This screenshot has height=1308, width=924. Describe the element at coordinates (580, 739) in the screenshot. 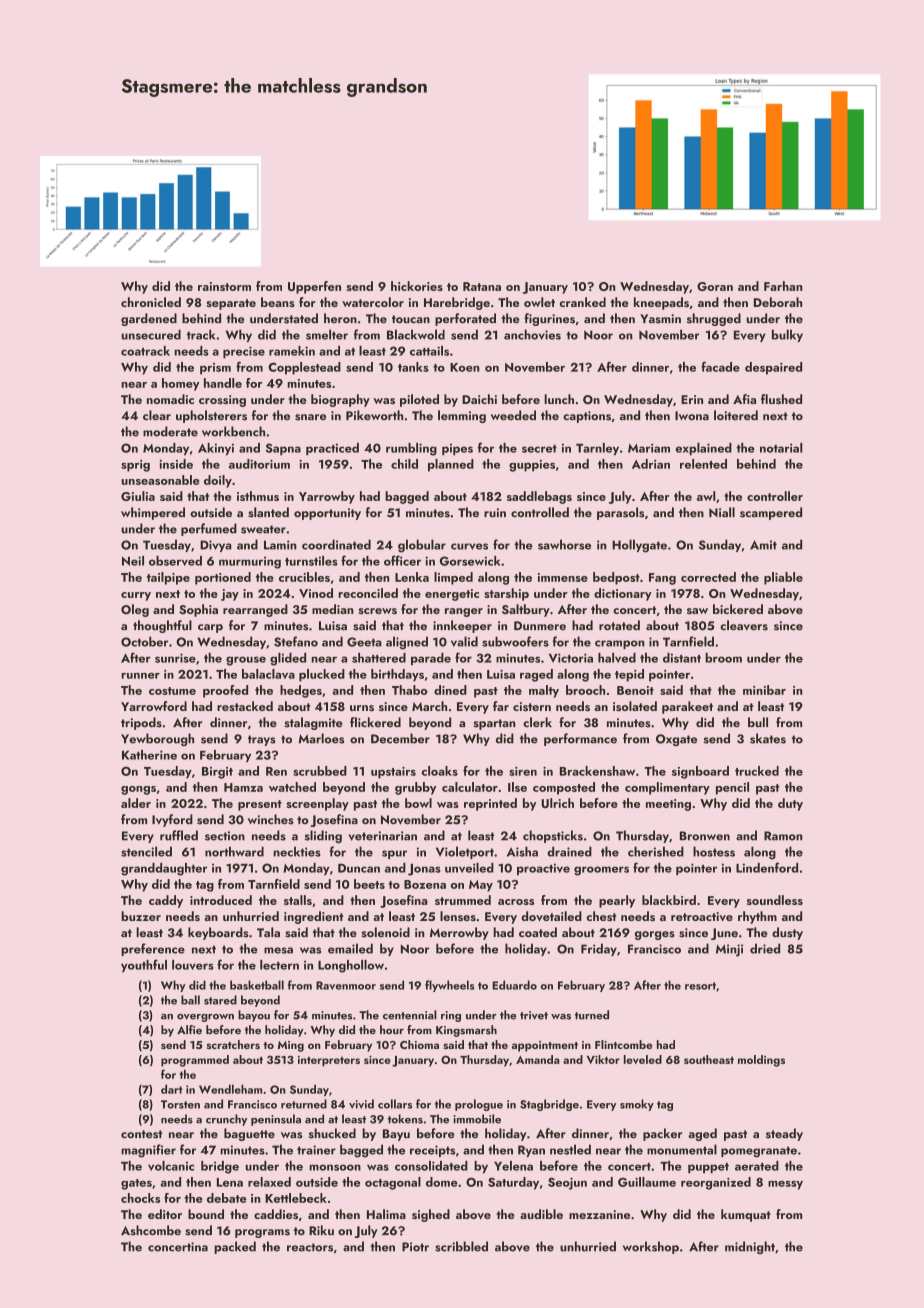

I see `performance` at that location.
